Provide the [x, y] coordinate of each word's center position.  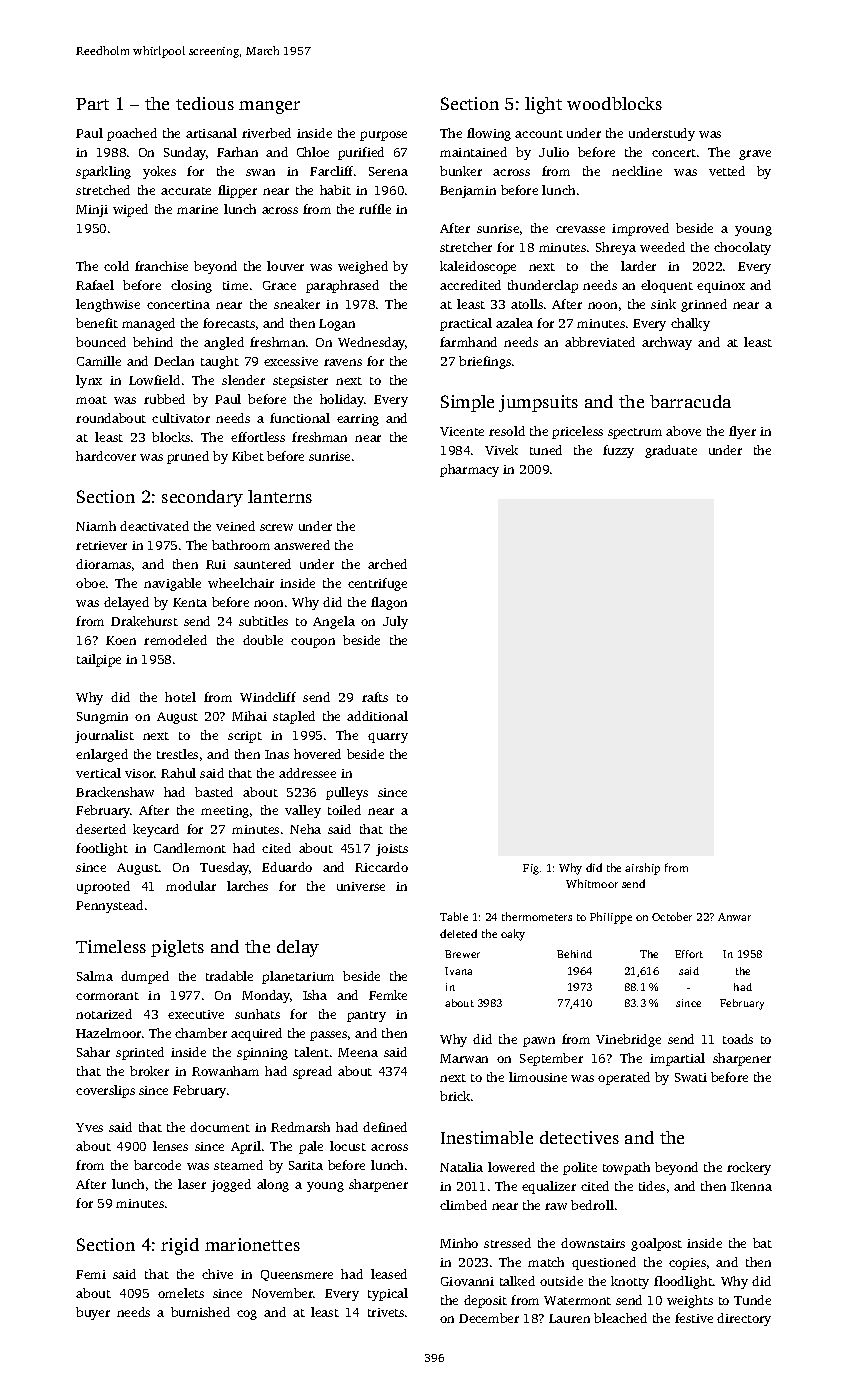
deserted [101, 829]
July [395, 622]
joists [392, 850]
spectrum [635, 433]
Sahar [93, 1052]
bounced [101, 342]
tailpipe [99, 660]
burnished [200, 1312]
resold [507, 431]
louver [285, 266]
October [672, 916]
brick [455, 1096]
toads [738, 1039]
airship [642, 869]
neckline [637, 171]
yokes [159, 172]
